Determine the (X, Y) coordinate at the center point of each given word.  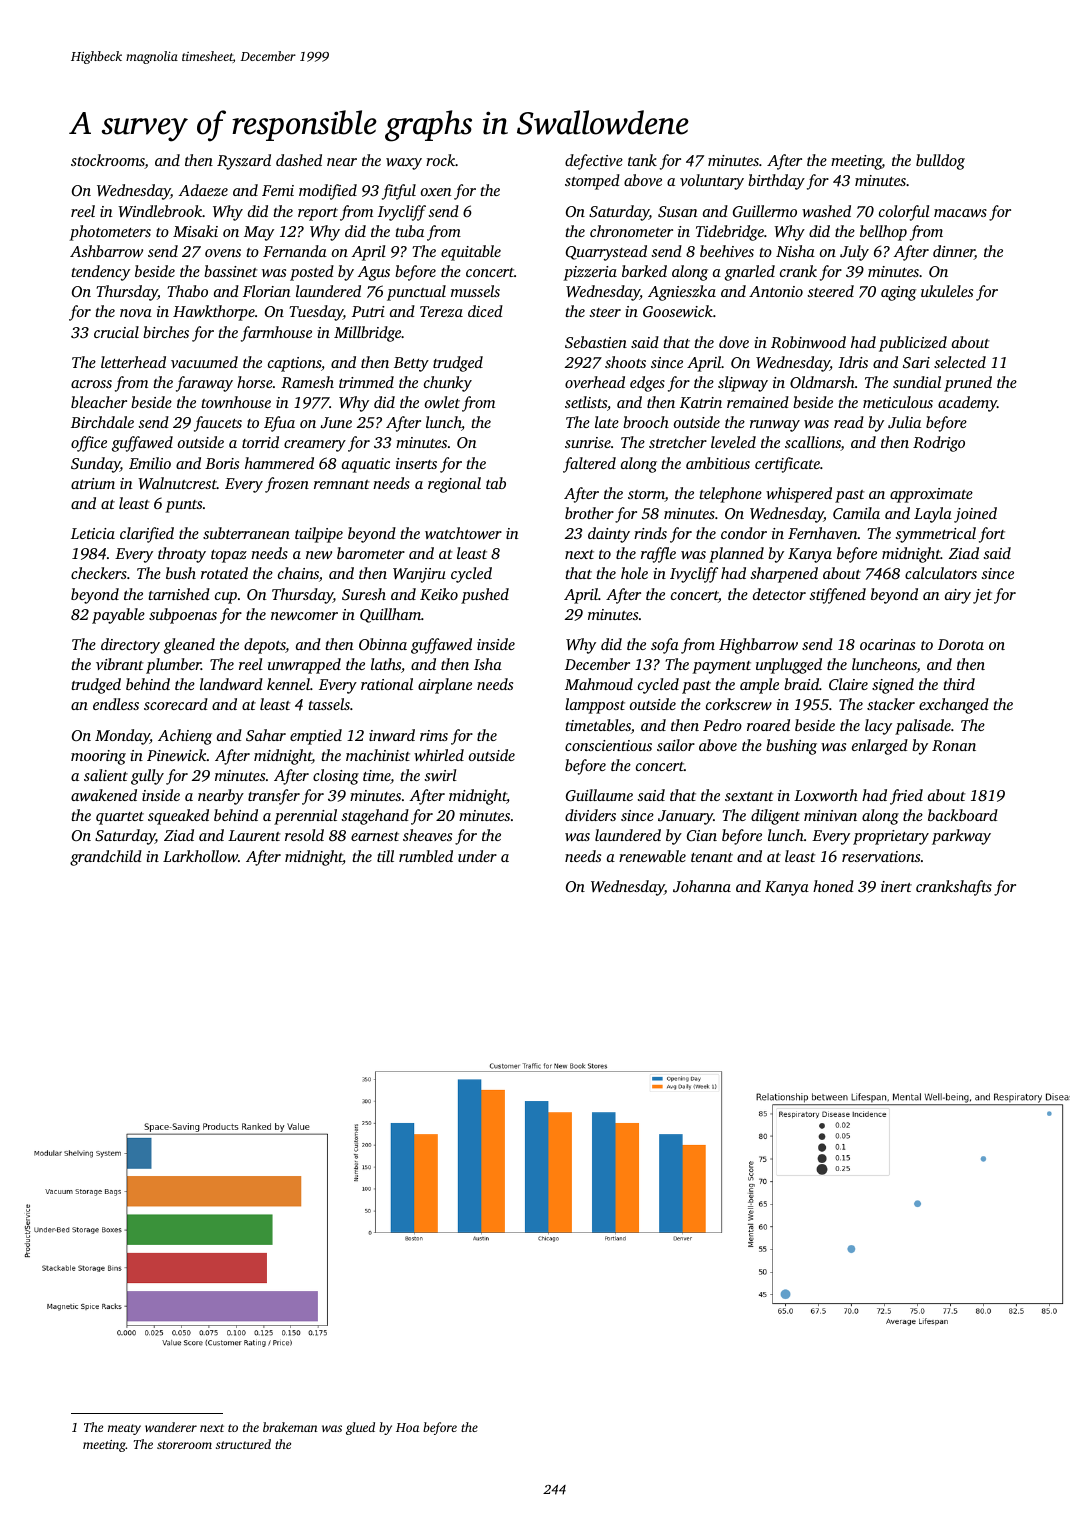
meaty (124, 1429)
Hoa (407, 1427)
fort (992, 535)
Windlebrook (160, 211)
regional (454, 485)
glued (360, 1428)
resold (304, 835)
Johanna (702, 886)
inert (896, 886)
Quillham (390, 615)
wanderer (171, 1427)
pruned (968, 384)
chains (298, 573)
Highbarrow (758, 646)
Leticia (93, 533)
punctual (416, 293)
